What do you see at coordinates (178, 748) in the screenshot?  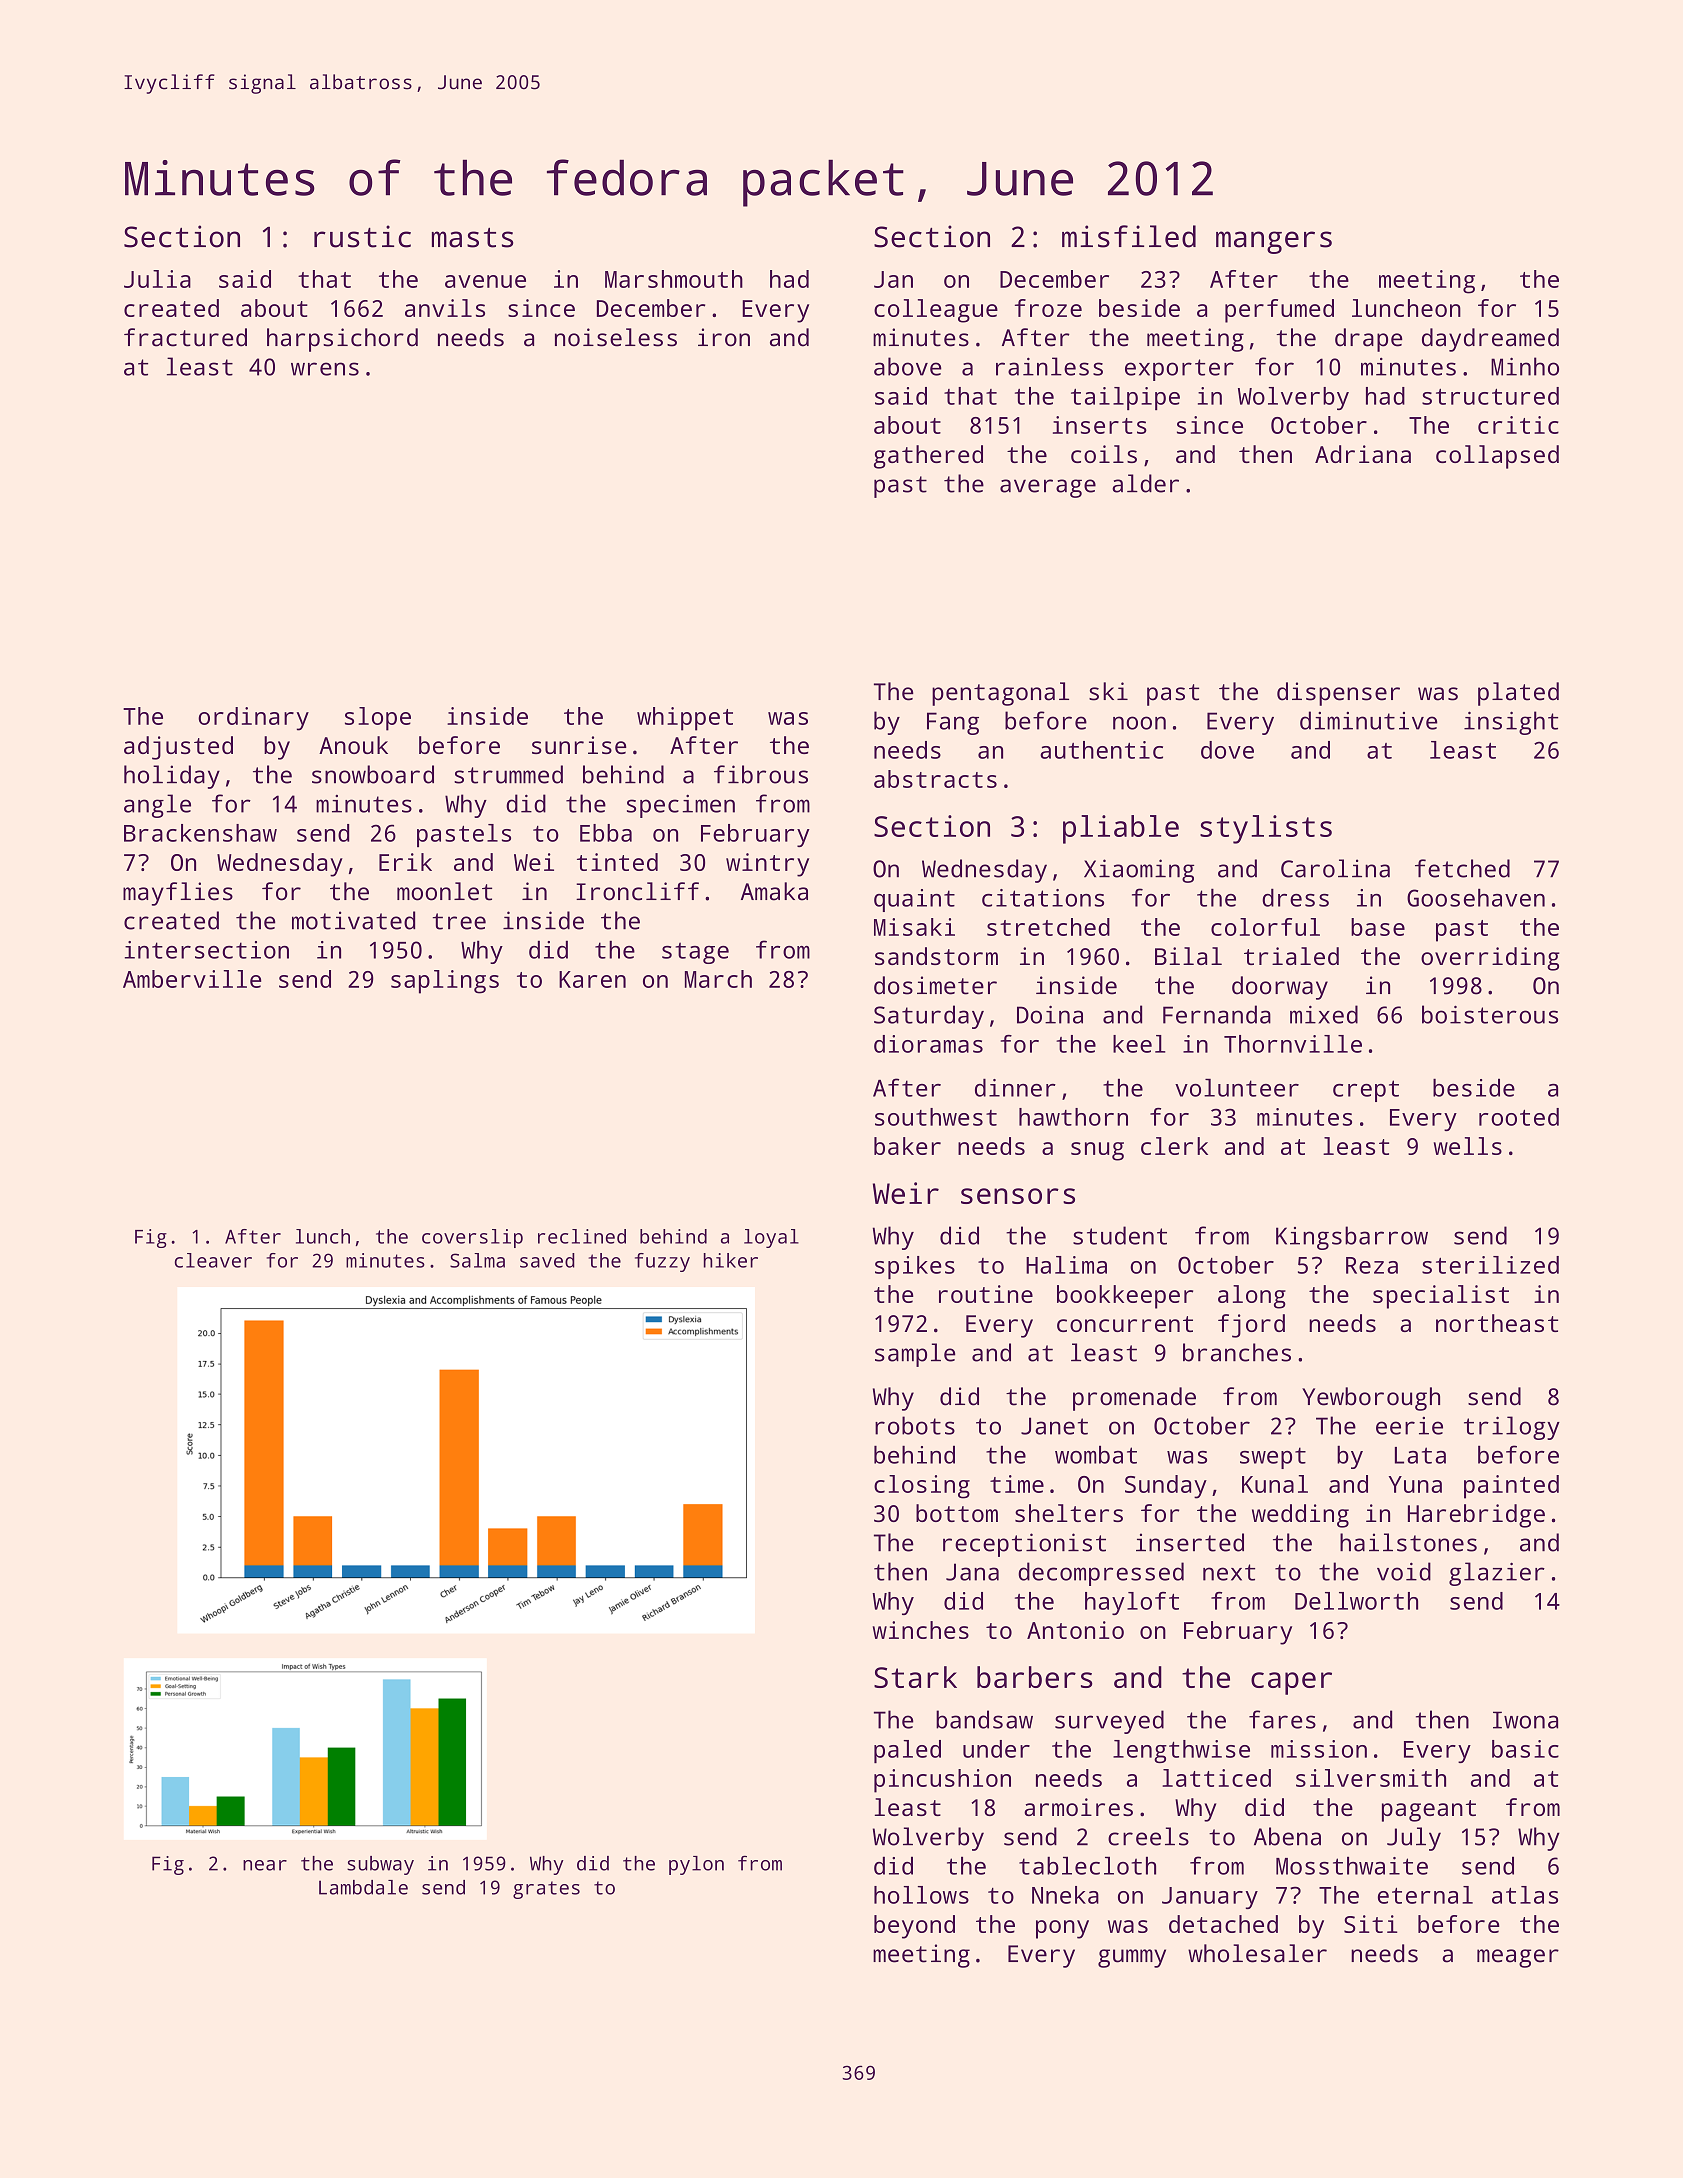 I see `adjusted` at bounding box center [178, 748].
